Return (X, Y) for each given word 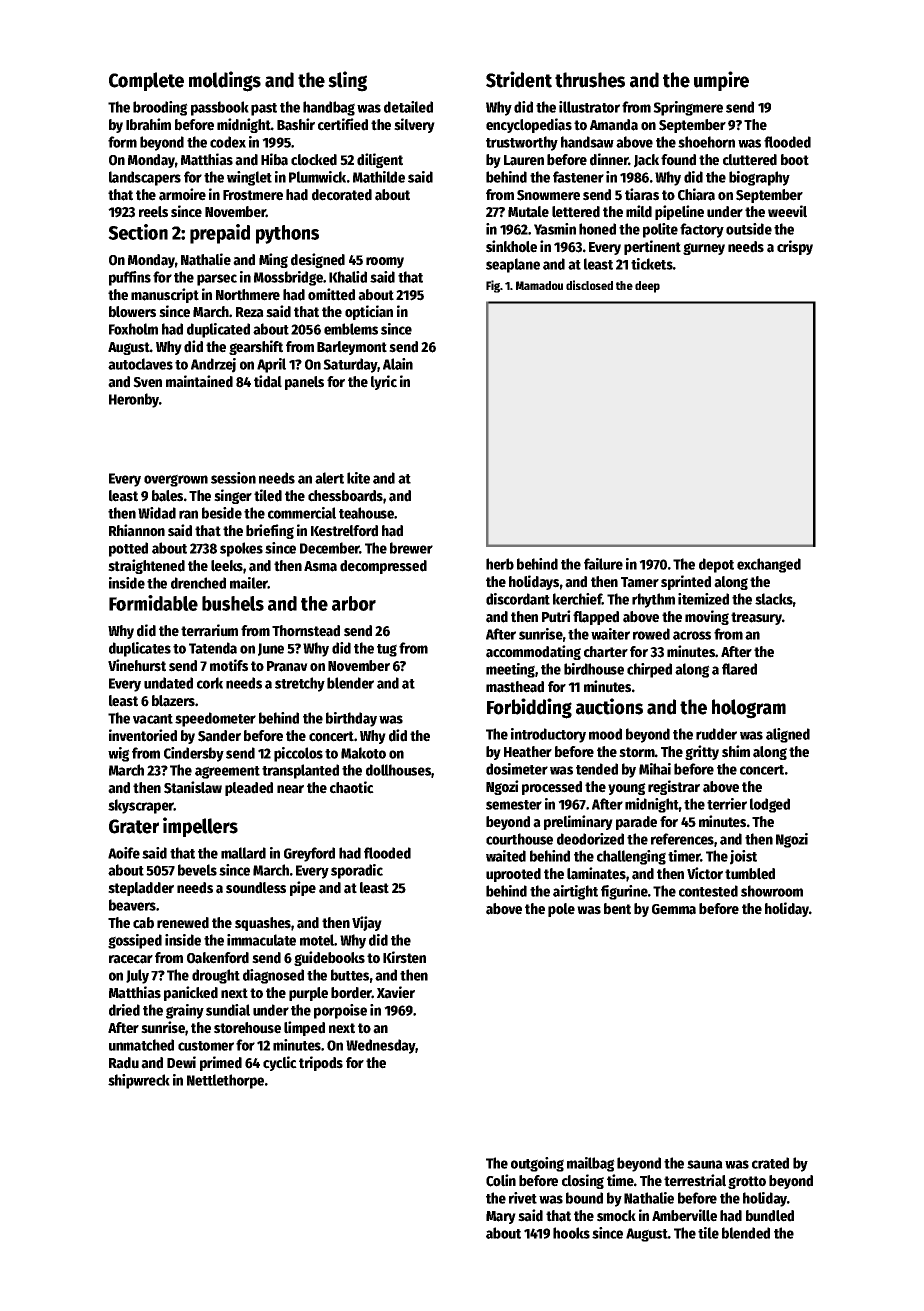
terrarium (209, 630)
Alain (398, 364)
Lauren (524, 160)
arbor (354, 603)
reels (153, 212)
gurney (704, 249)
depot (716, 565)
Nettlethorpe (225, 1081)
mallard (243, 853)
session (233, 478)
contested (708, 891)
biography (759, 178)
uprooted (513, 875)
